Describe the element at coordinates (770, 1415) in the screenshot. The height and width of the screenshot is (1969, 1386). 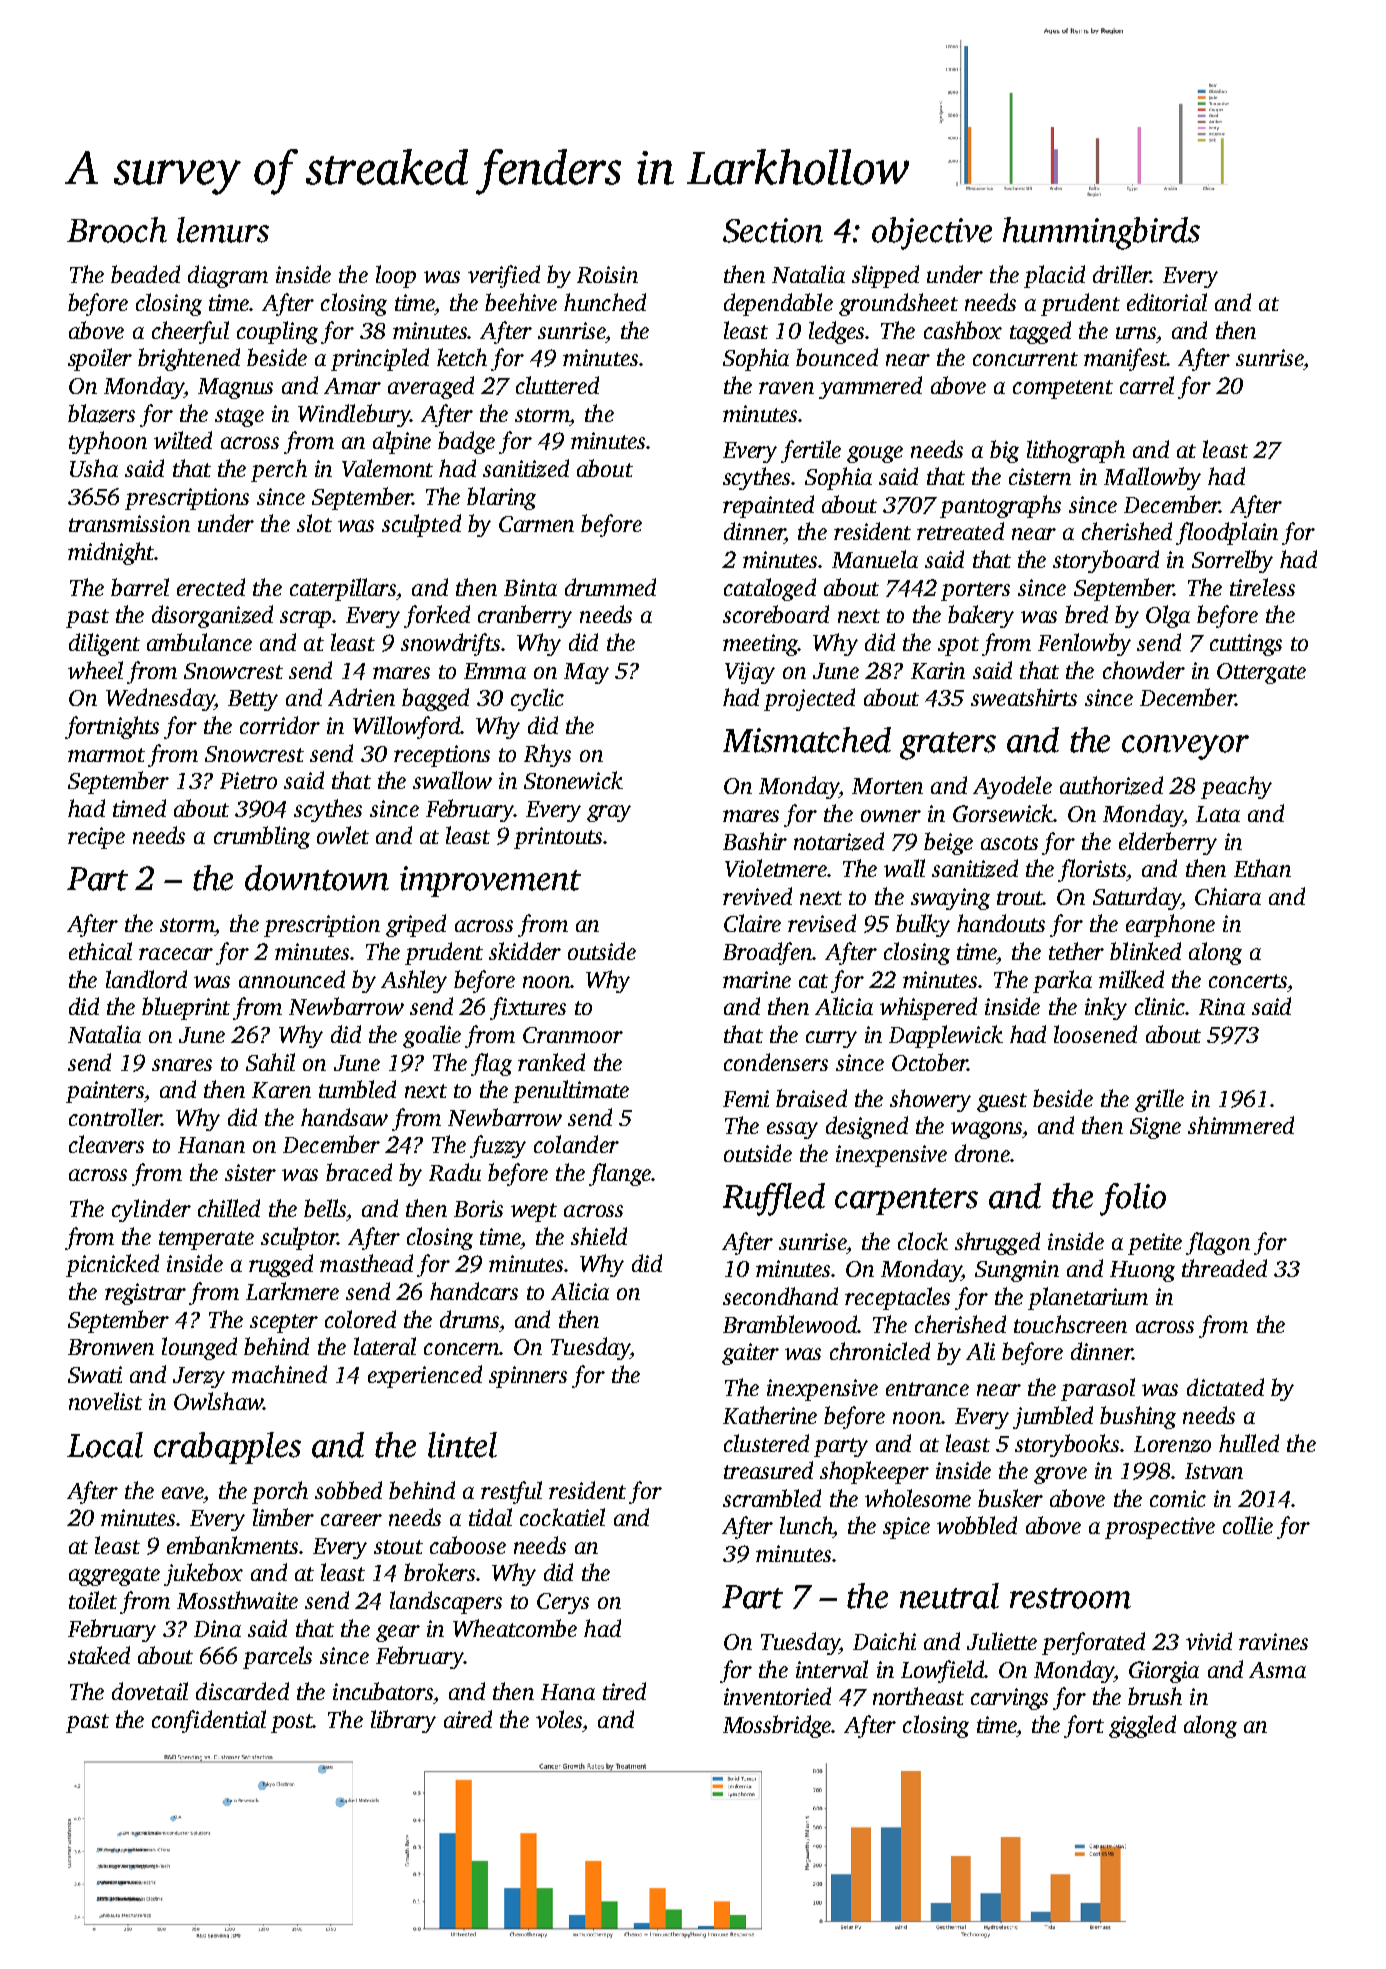
I see `Katherine` at that location.
